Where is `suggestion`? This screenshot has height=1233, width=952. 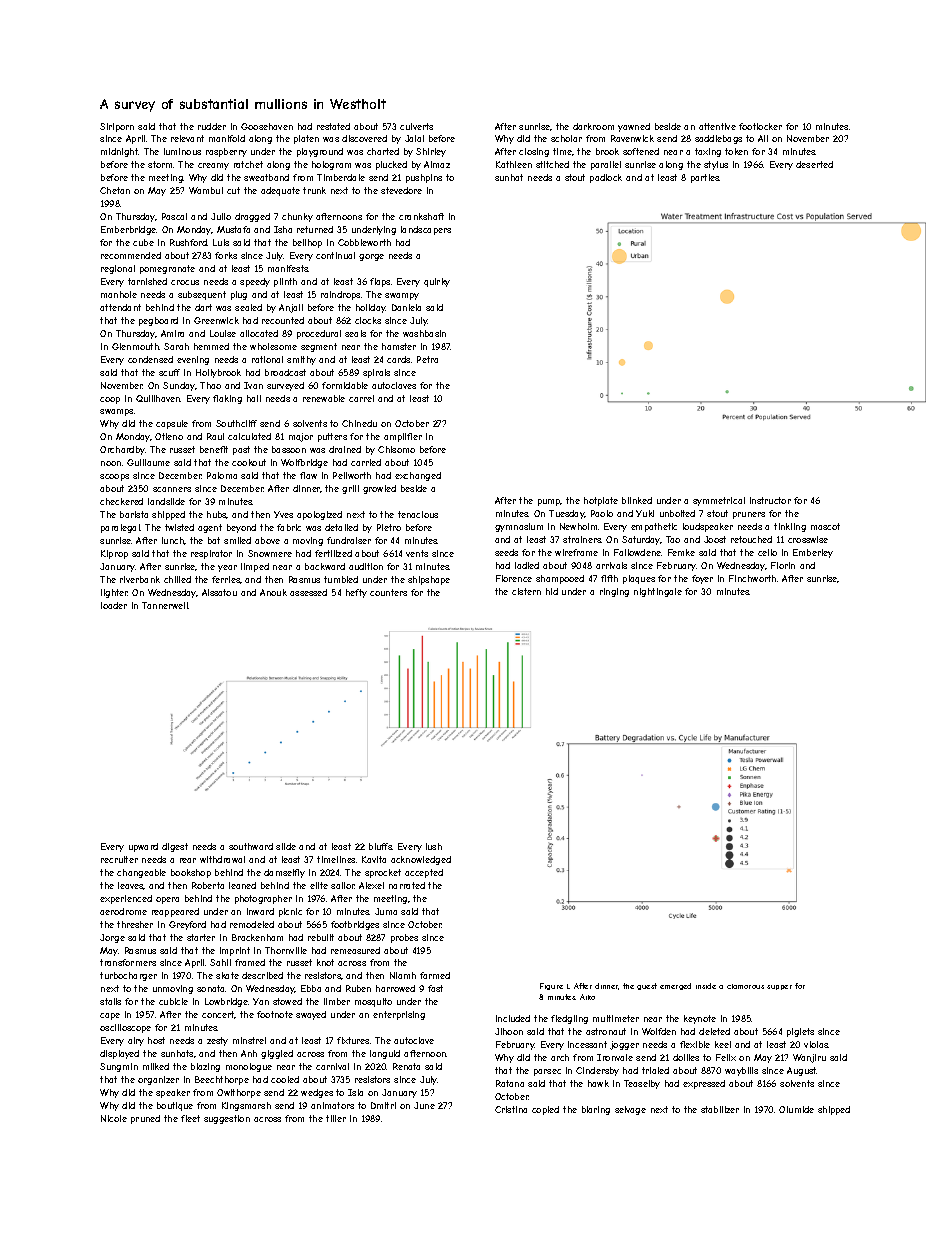 suggestion is located at coordinates (227, 1119).
